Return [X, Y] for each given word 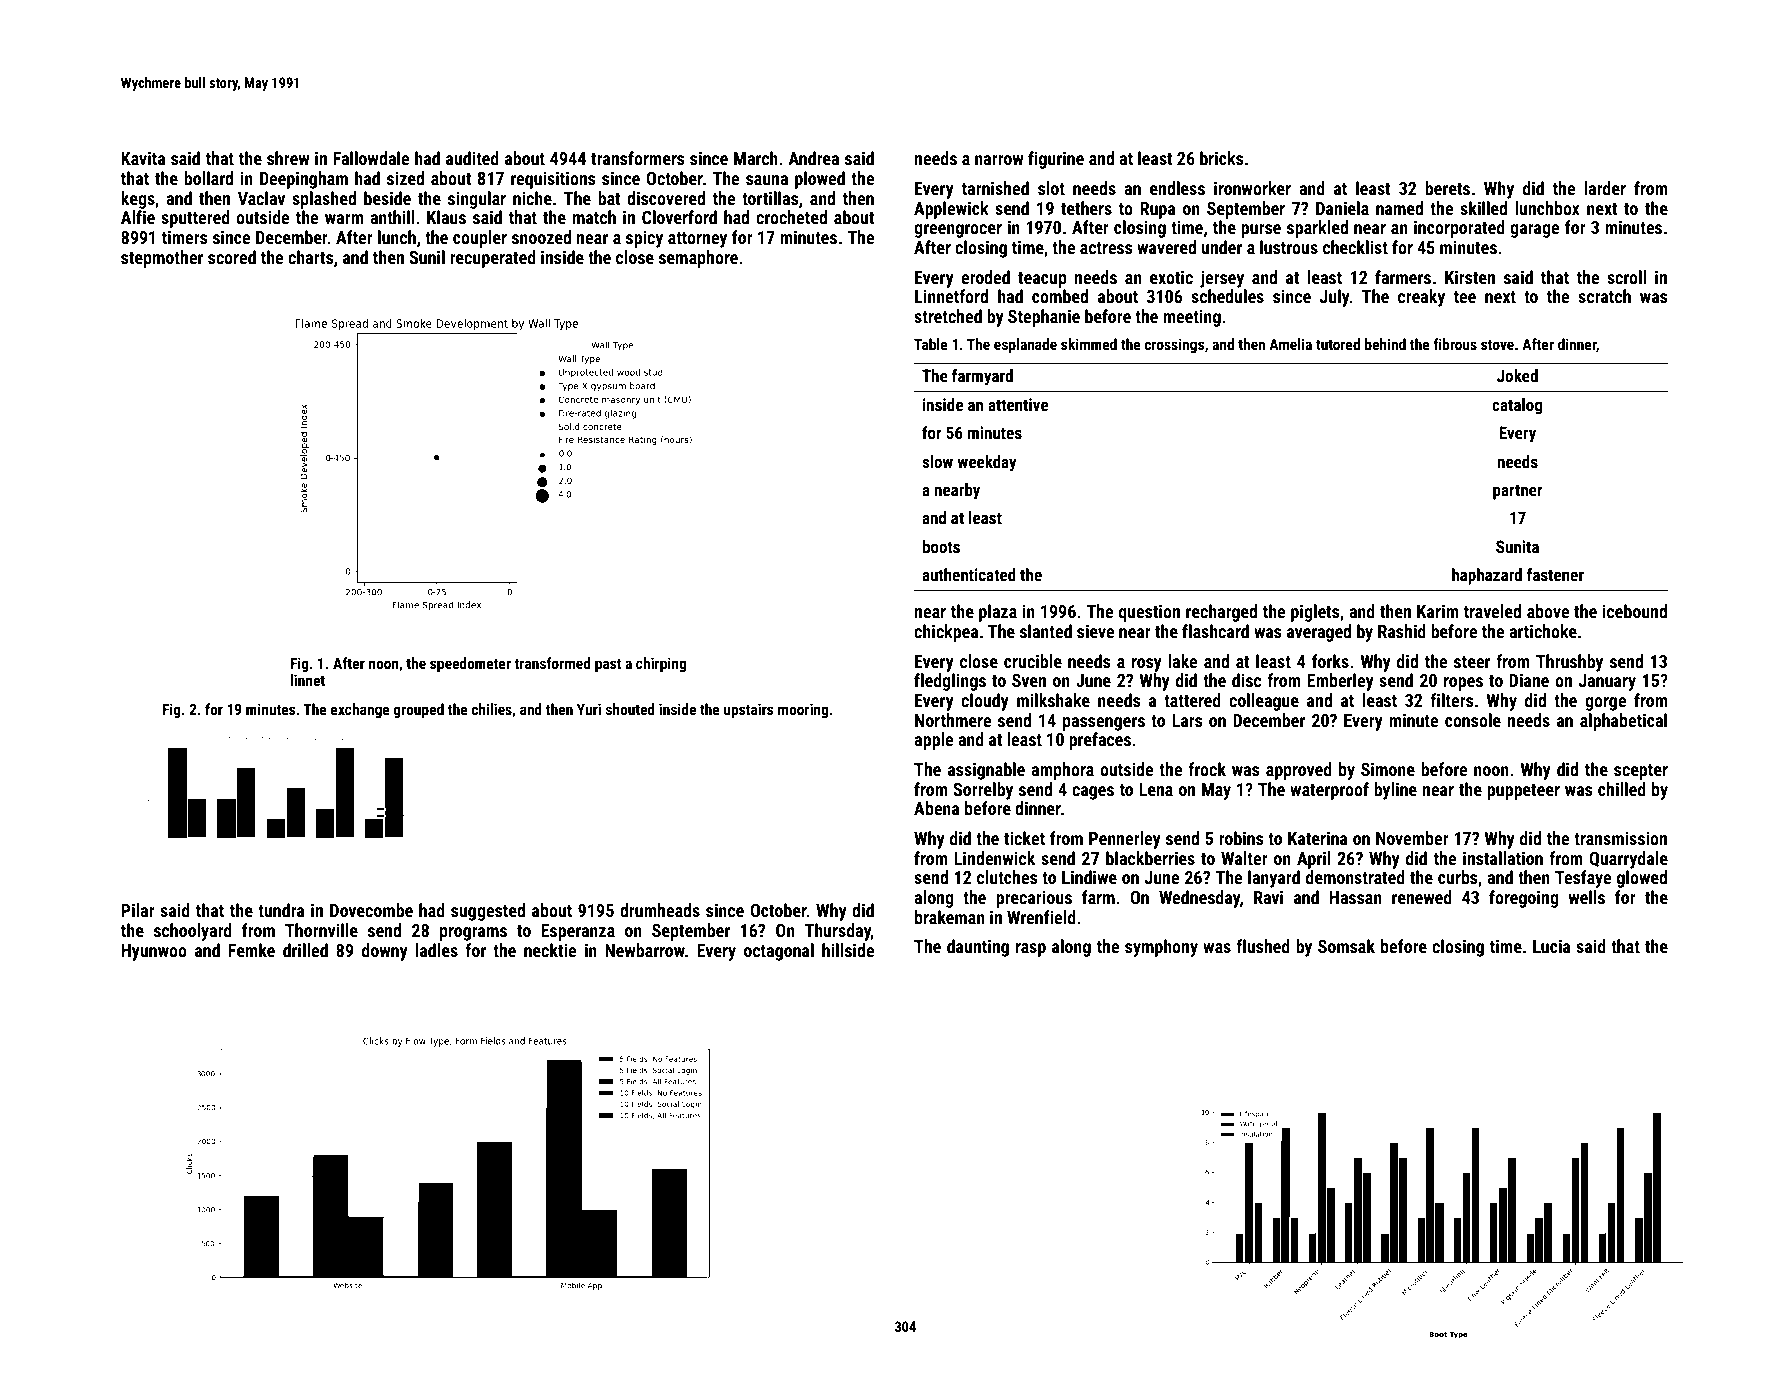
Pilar [138, 910]
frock [1207, 769]
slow [937, 461]
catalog [1517, 406]
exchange [360, 710]
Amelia [1290, 344]
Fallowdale [371, 158]
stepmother [162, 259]
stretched [948, 316]
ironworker [1252, 188]
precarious [1034, 899]
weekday [987, 463]
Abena [937, 808]
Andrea [813, 158]
